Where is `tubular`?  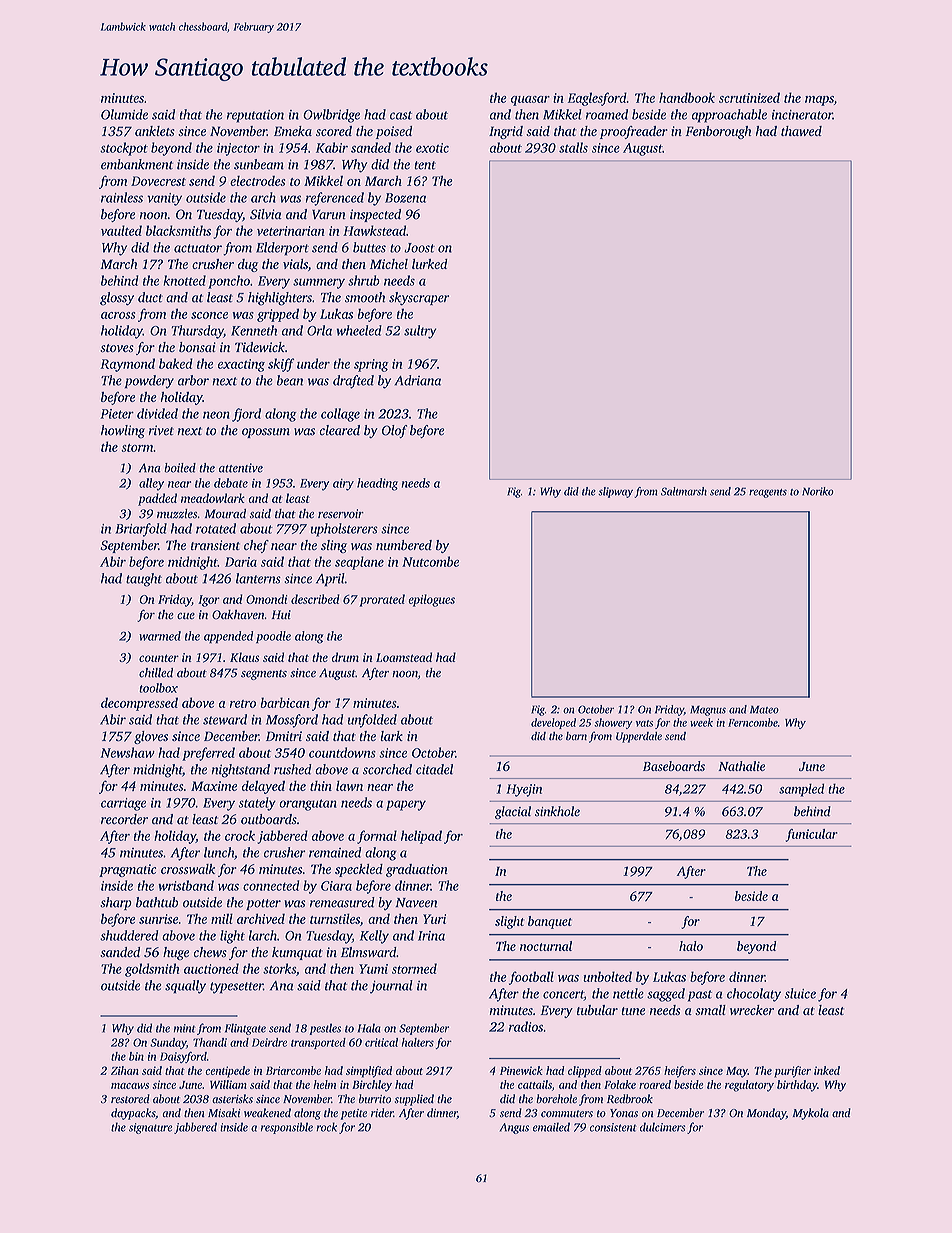
tubular is located at coordinates (597, 1010).
